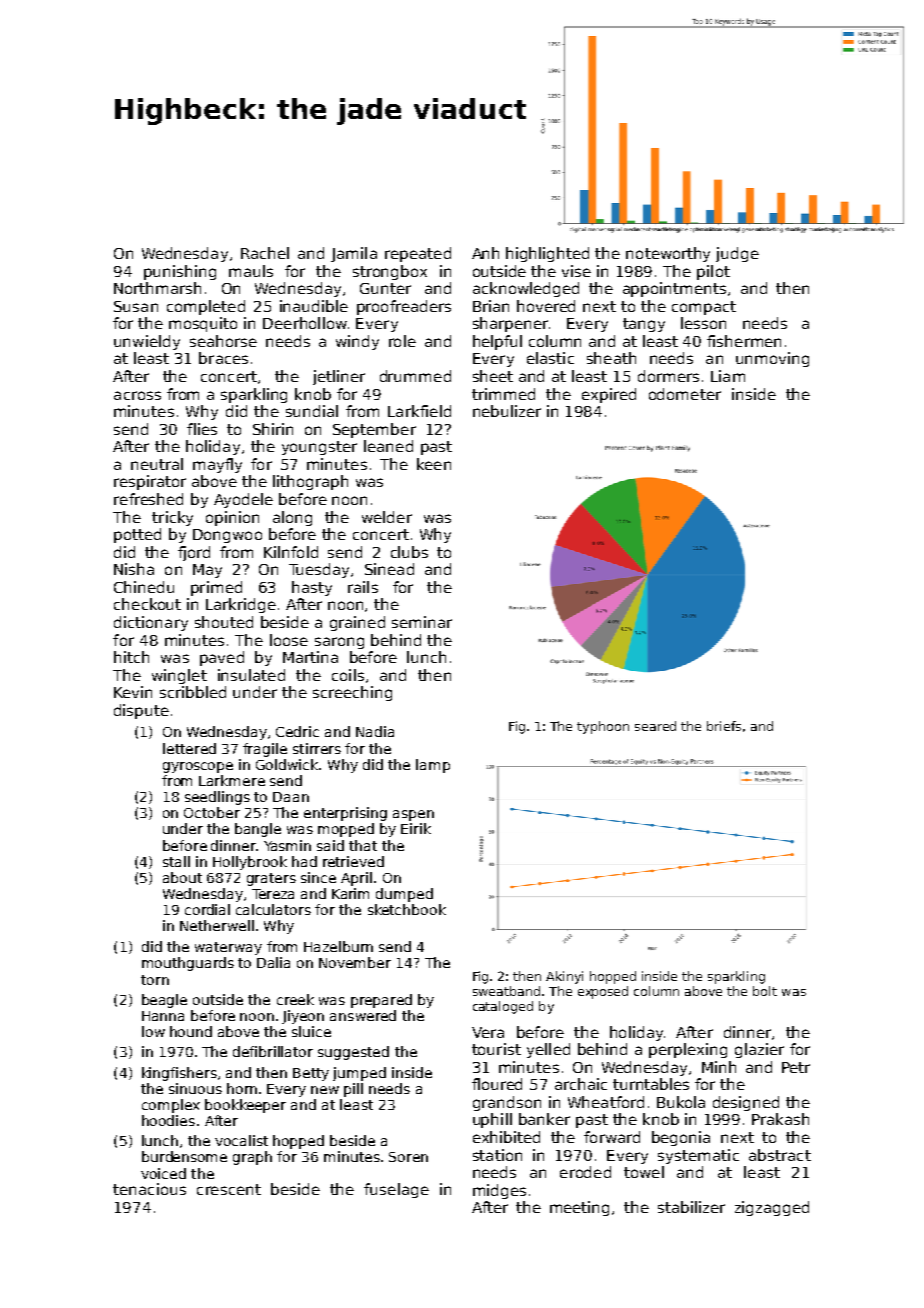  I want to click on about, so click(182, 877).
